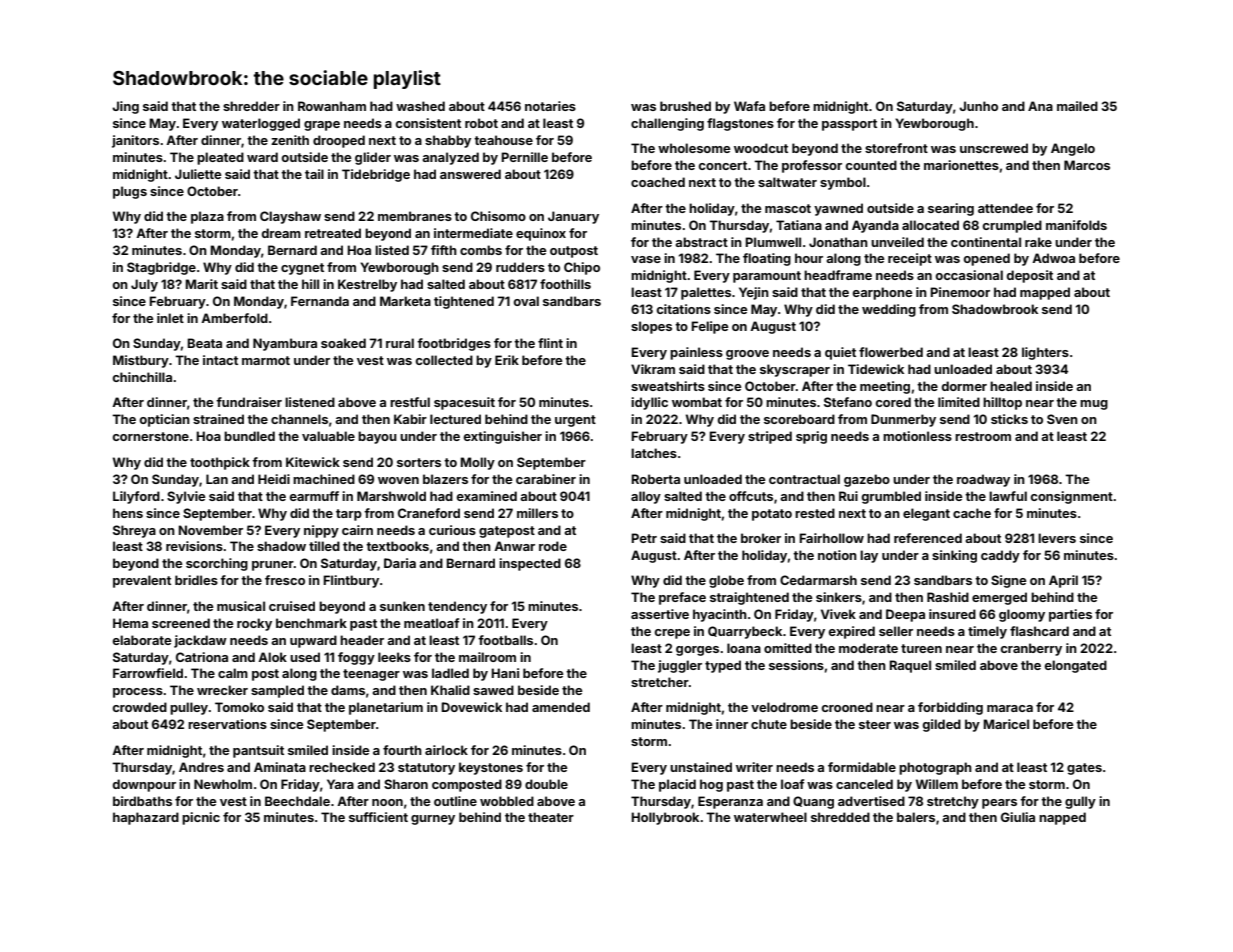 Image resolution: width=1233 pixels, height=952 pixels. Describe the element at coordinates (1077, 106) in the page. I see `mailed` at that location.
